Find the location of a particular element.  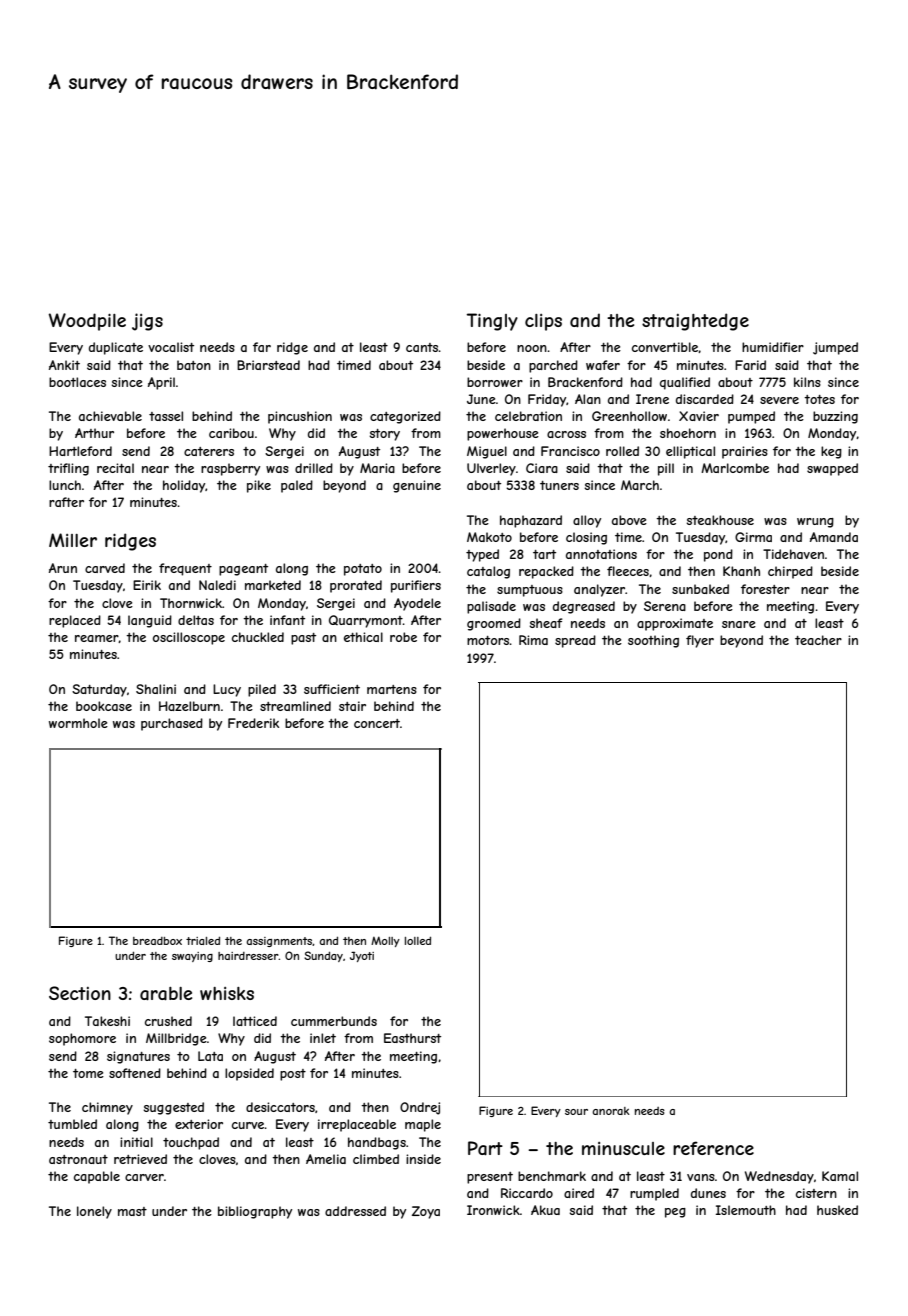

duplicate is located at coordinates (116, 348).
